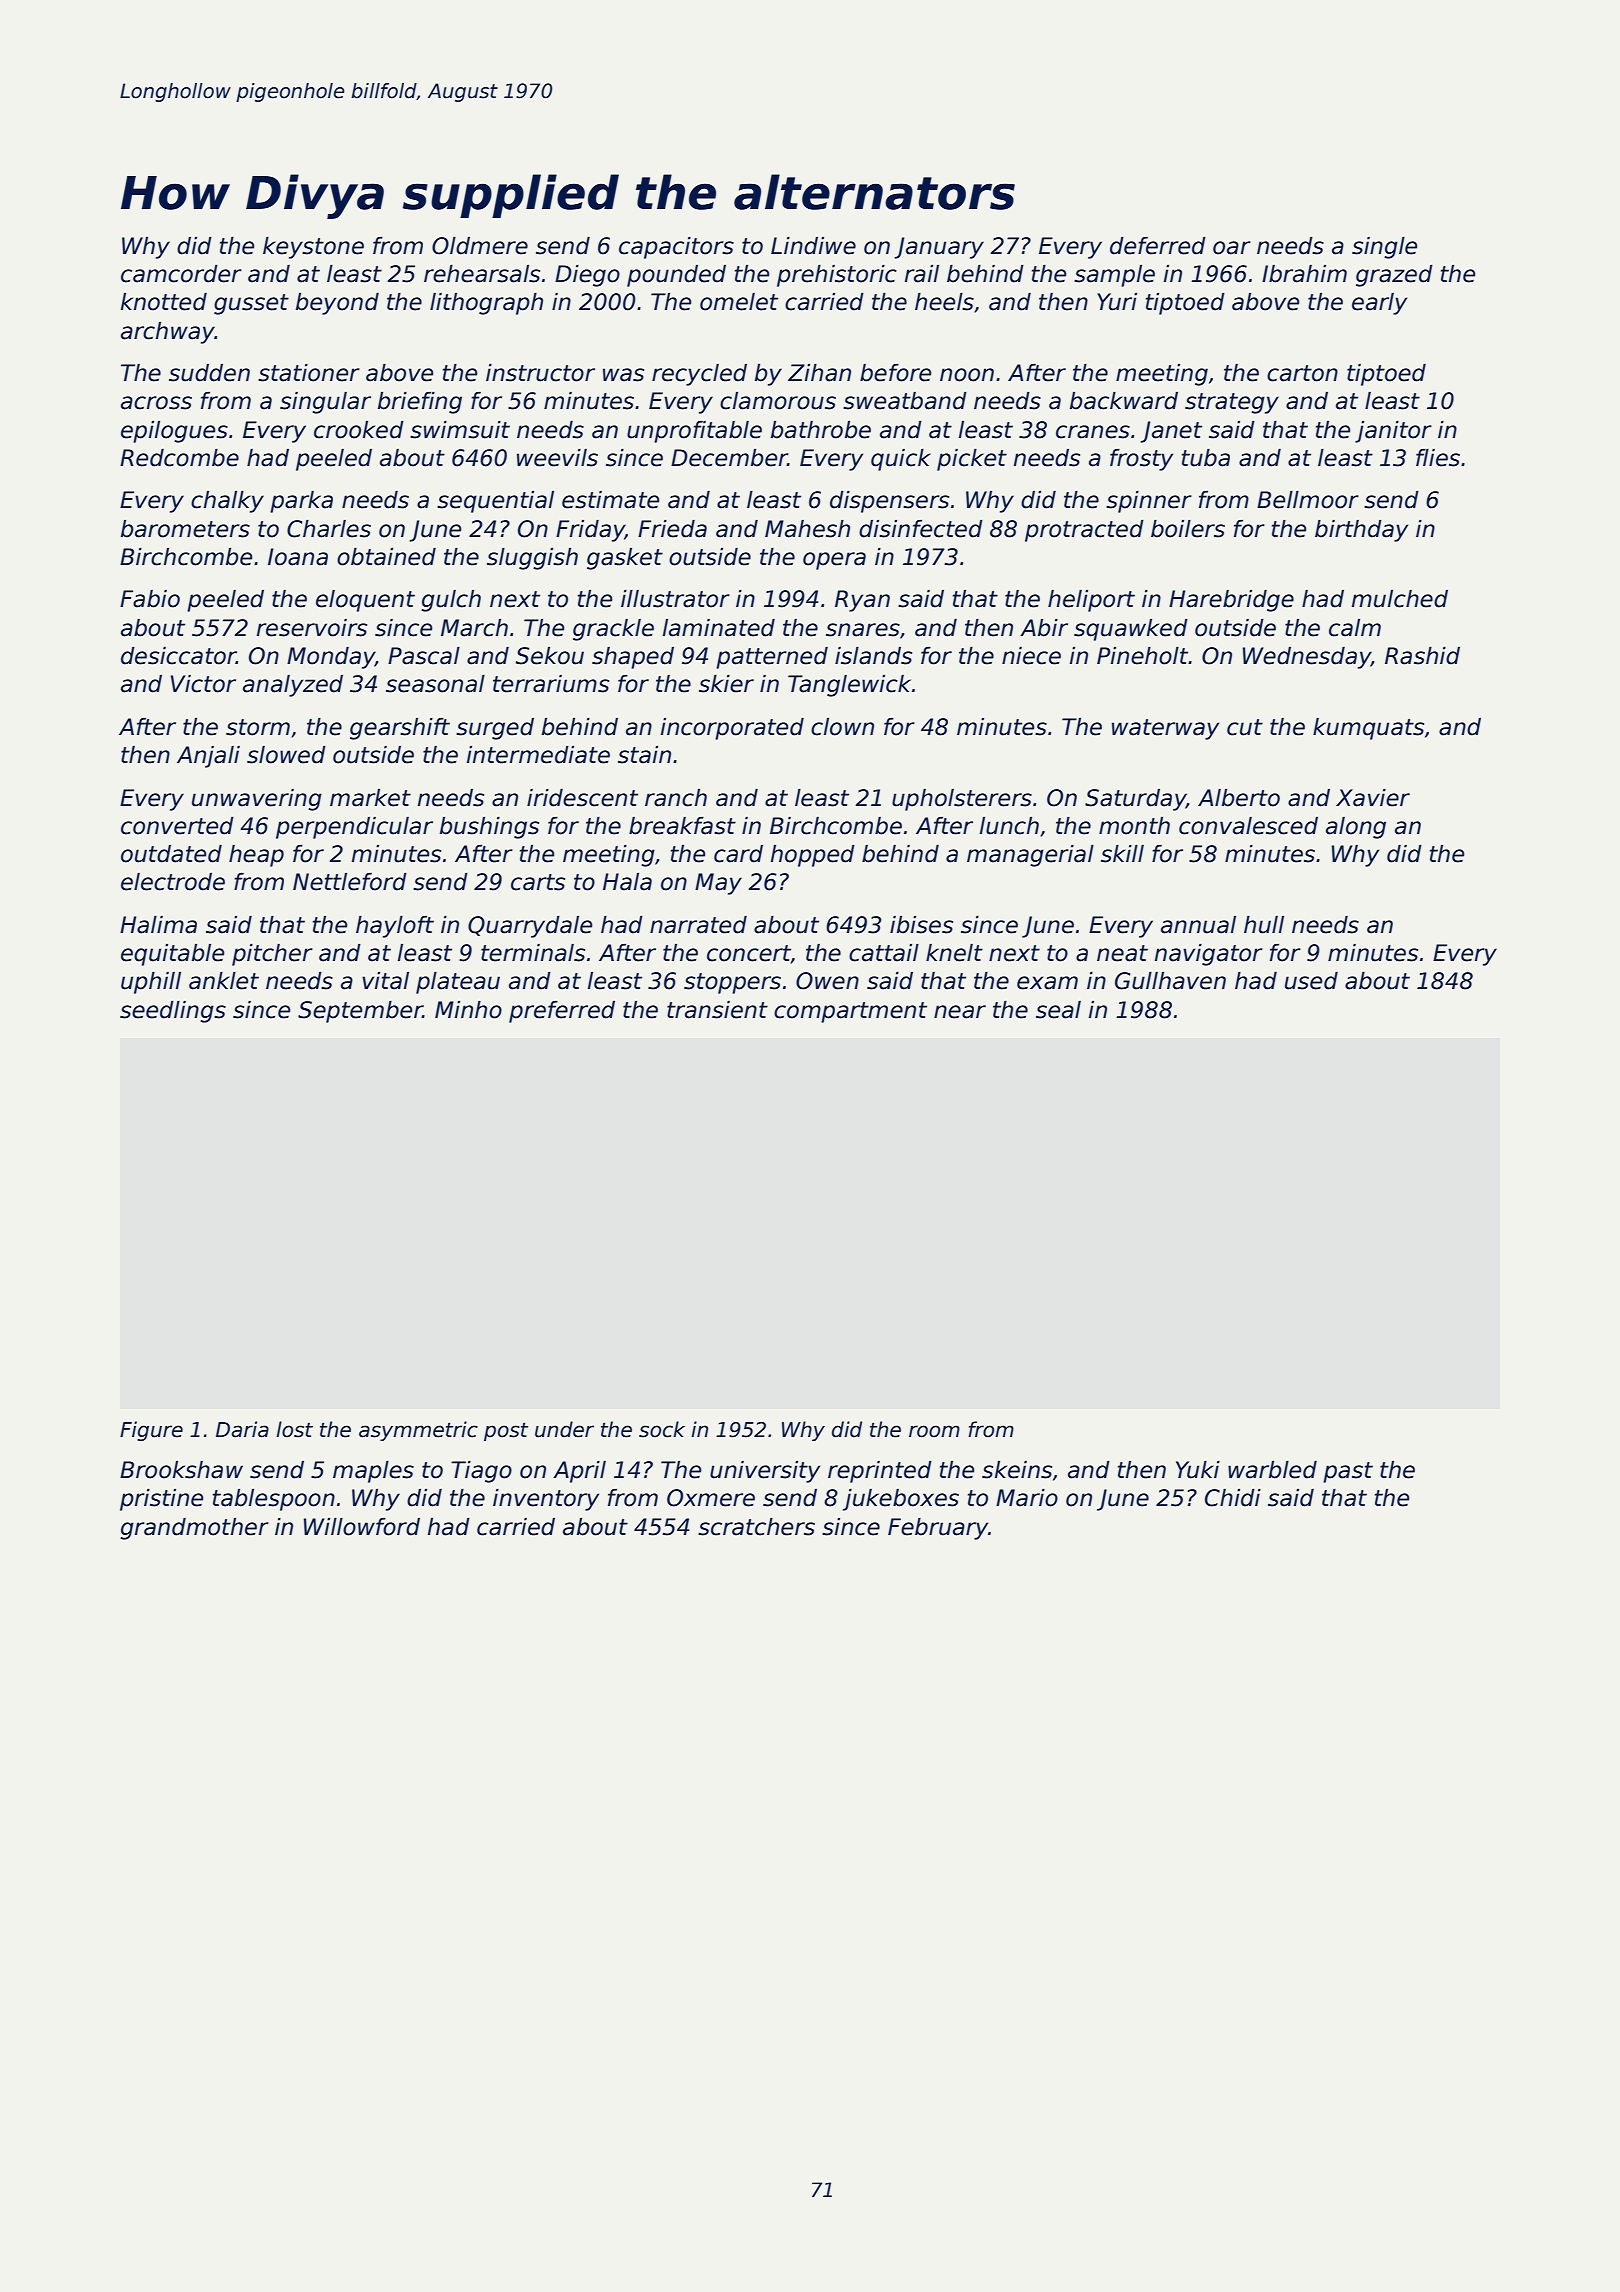  What do you see at coordinates (161, 1500) in the document?
I see `pristine` at bounding box center [161, 1500].
